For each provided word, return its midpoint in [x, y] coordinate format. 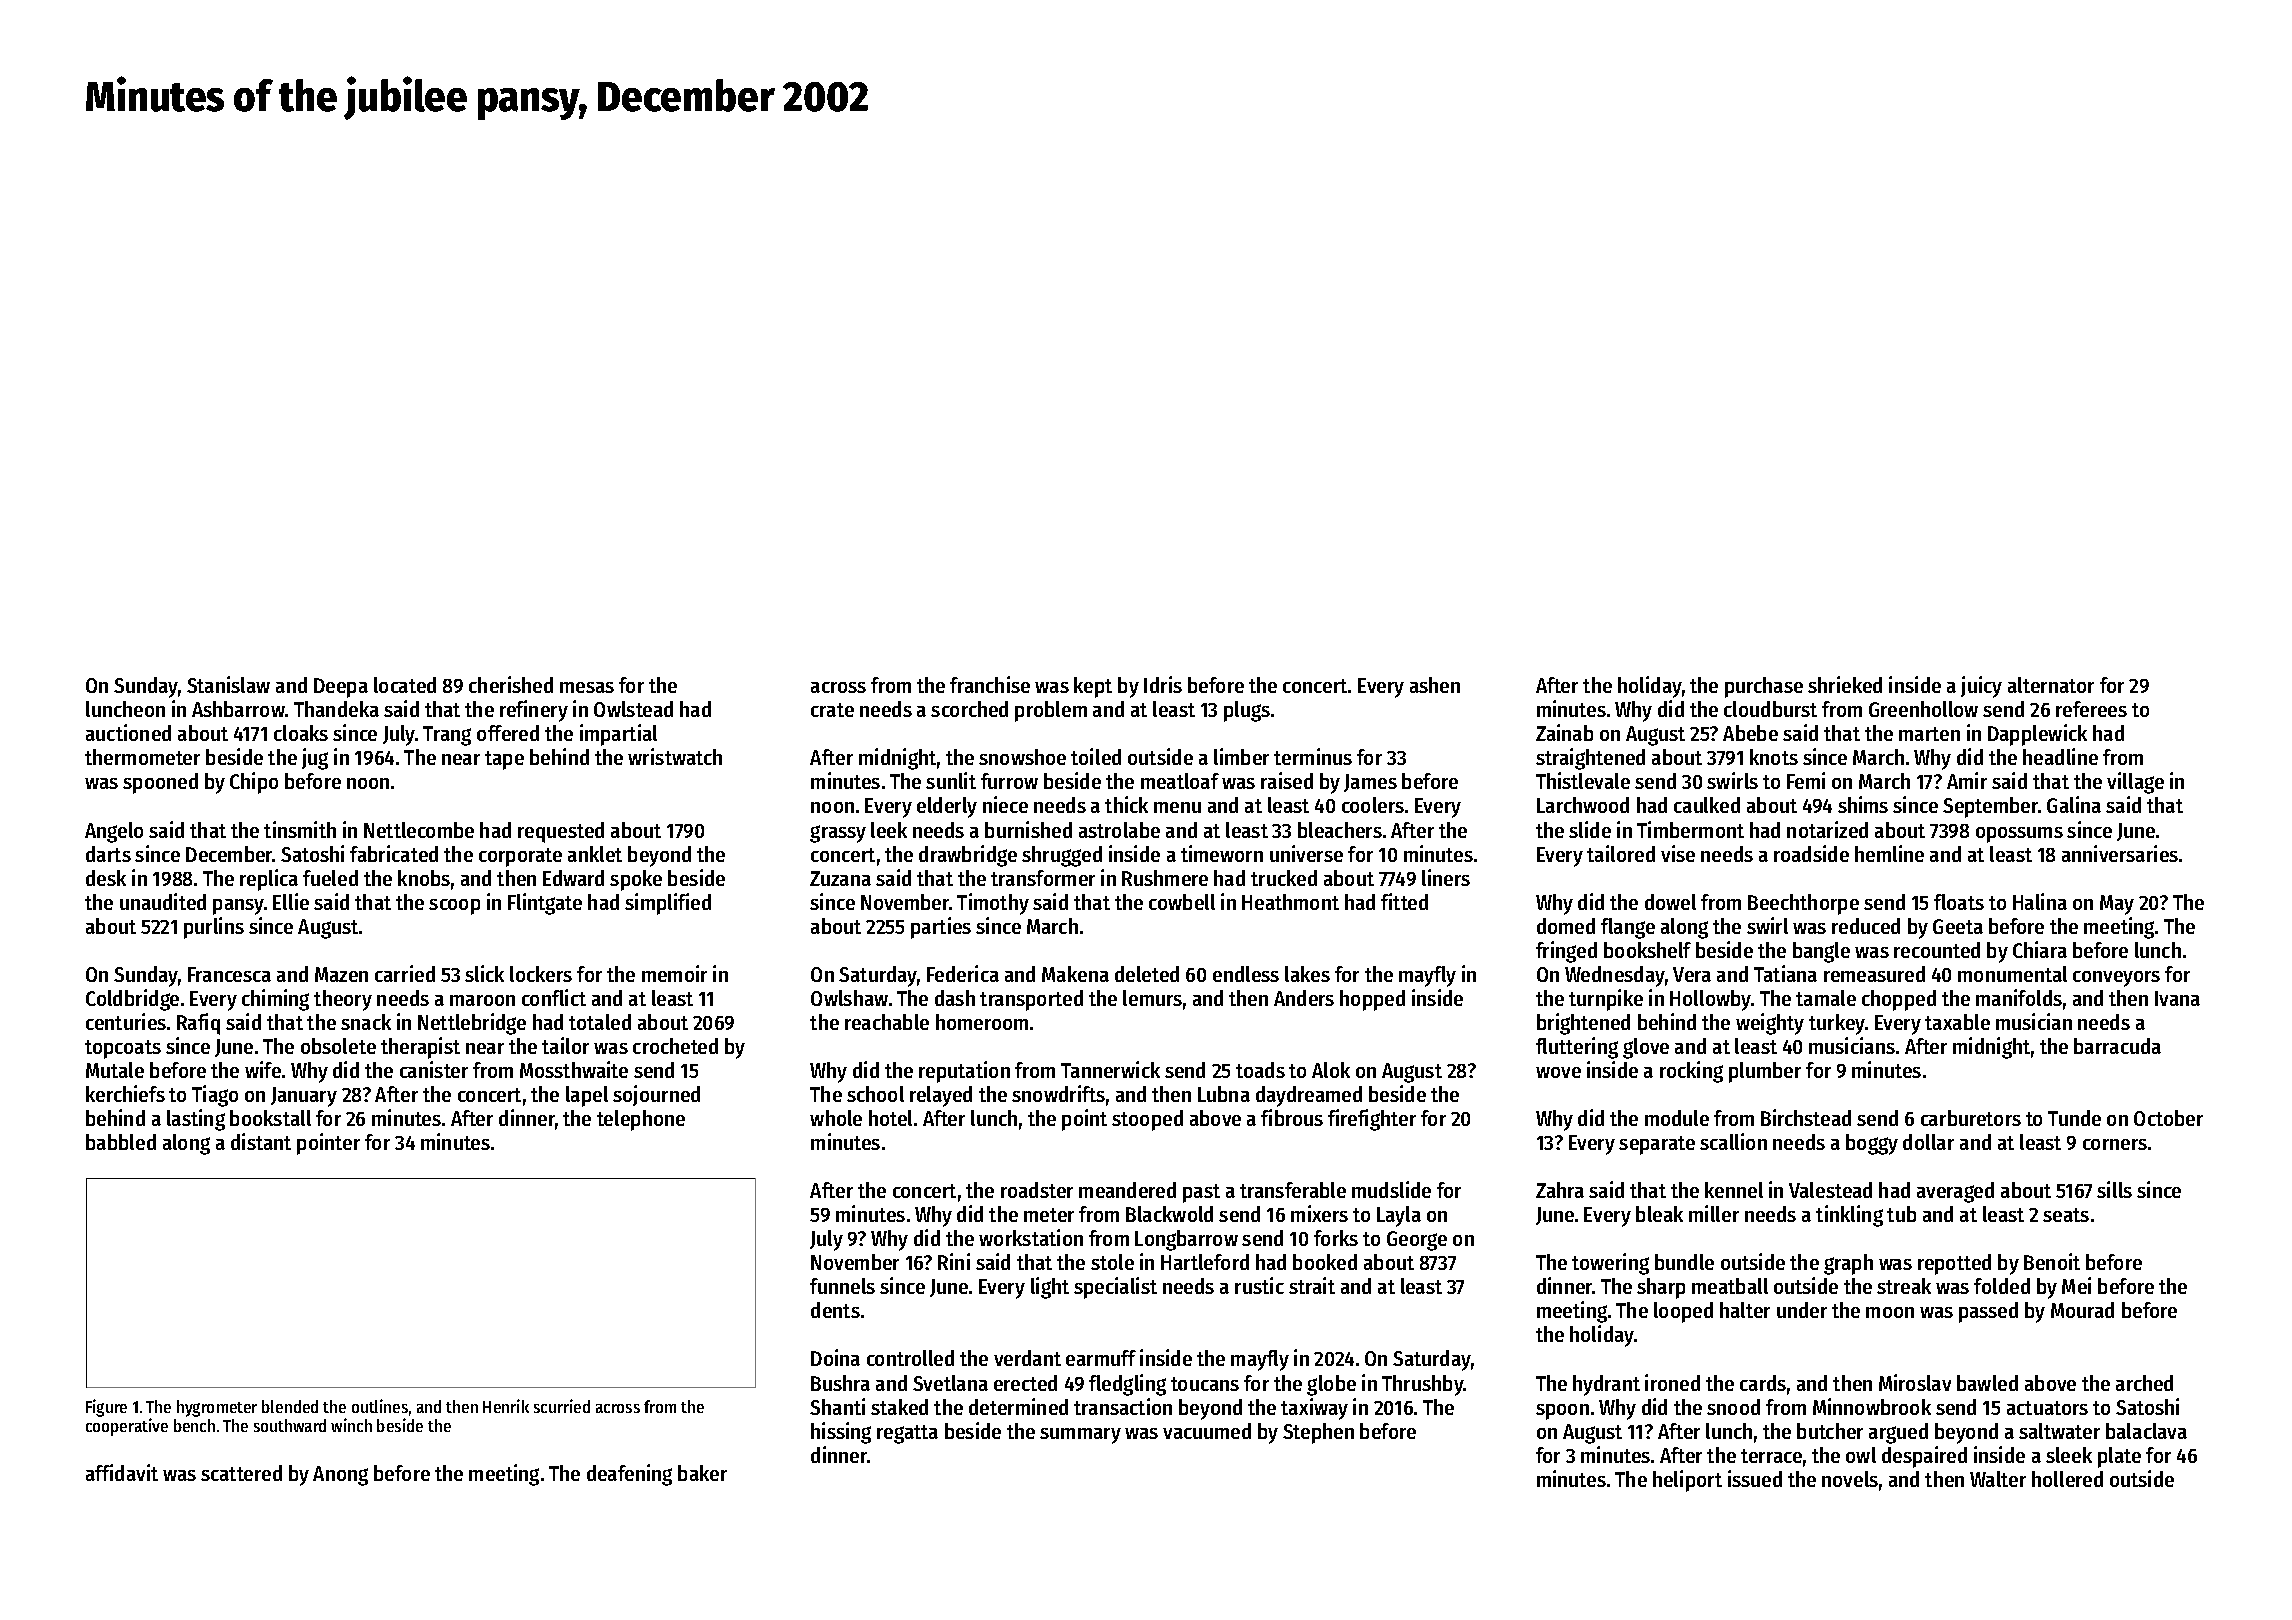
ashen [1435, 685]
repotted [1954, 1264]
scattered [241, 1473]
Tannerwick [1110, 1069]
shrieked [1845, 684]
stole [1112, 1262]
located [405, 685]
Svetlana [950, 1383]
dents [835, 1310]
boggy [1872, 1144]
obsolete [338, 1046]
